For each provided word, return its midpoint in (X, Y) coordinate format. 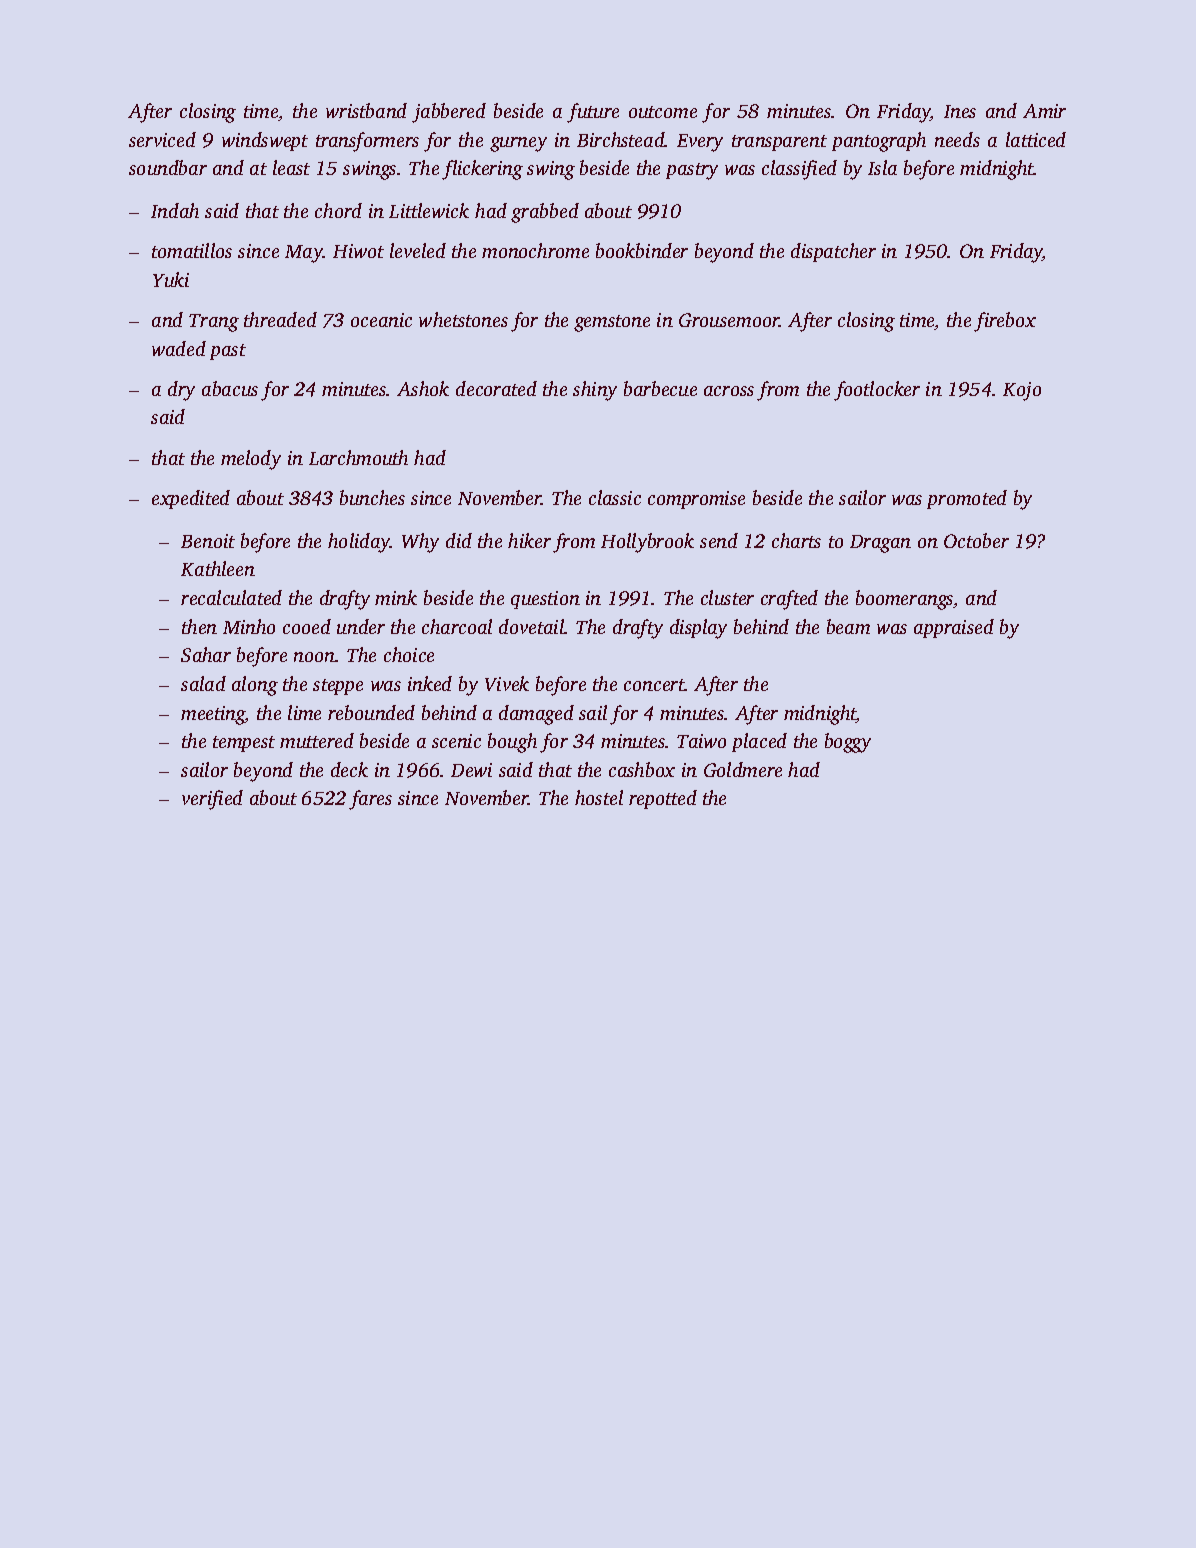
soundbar (168, 167)
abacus (230, 388)
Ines (960, 111)
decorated (496, 388)
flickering (482, 170)
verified (212, 800)
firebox (1005, 322)
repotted (663, 799)
